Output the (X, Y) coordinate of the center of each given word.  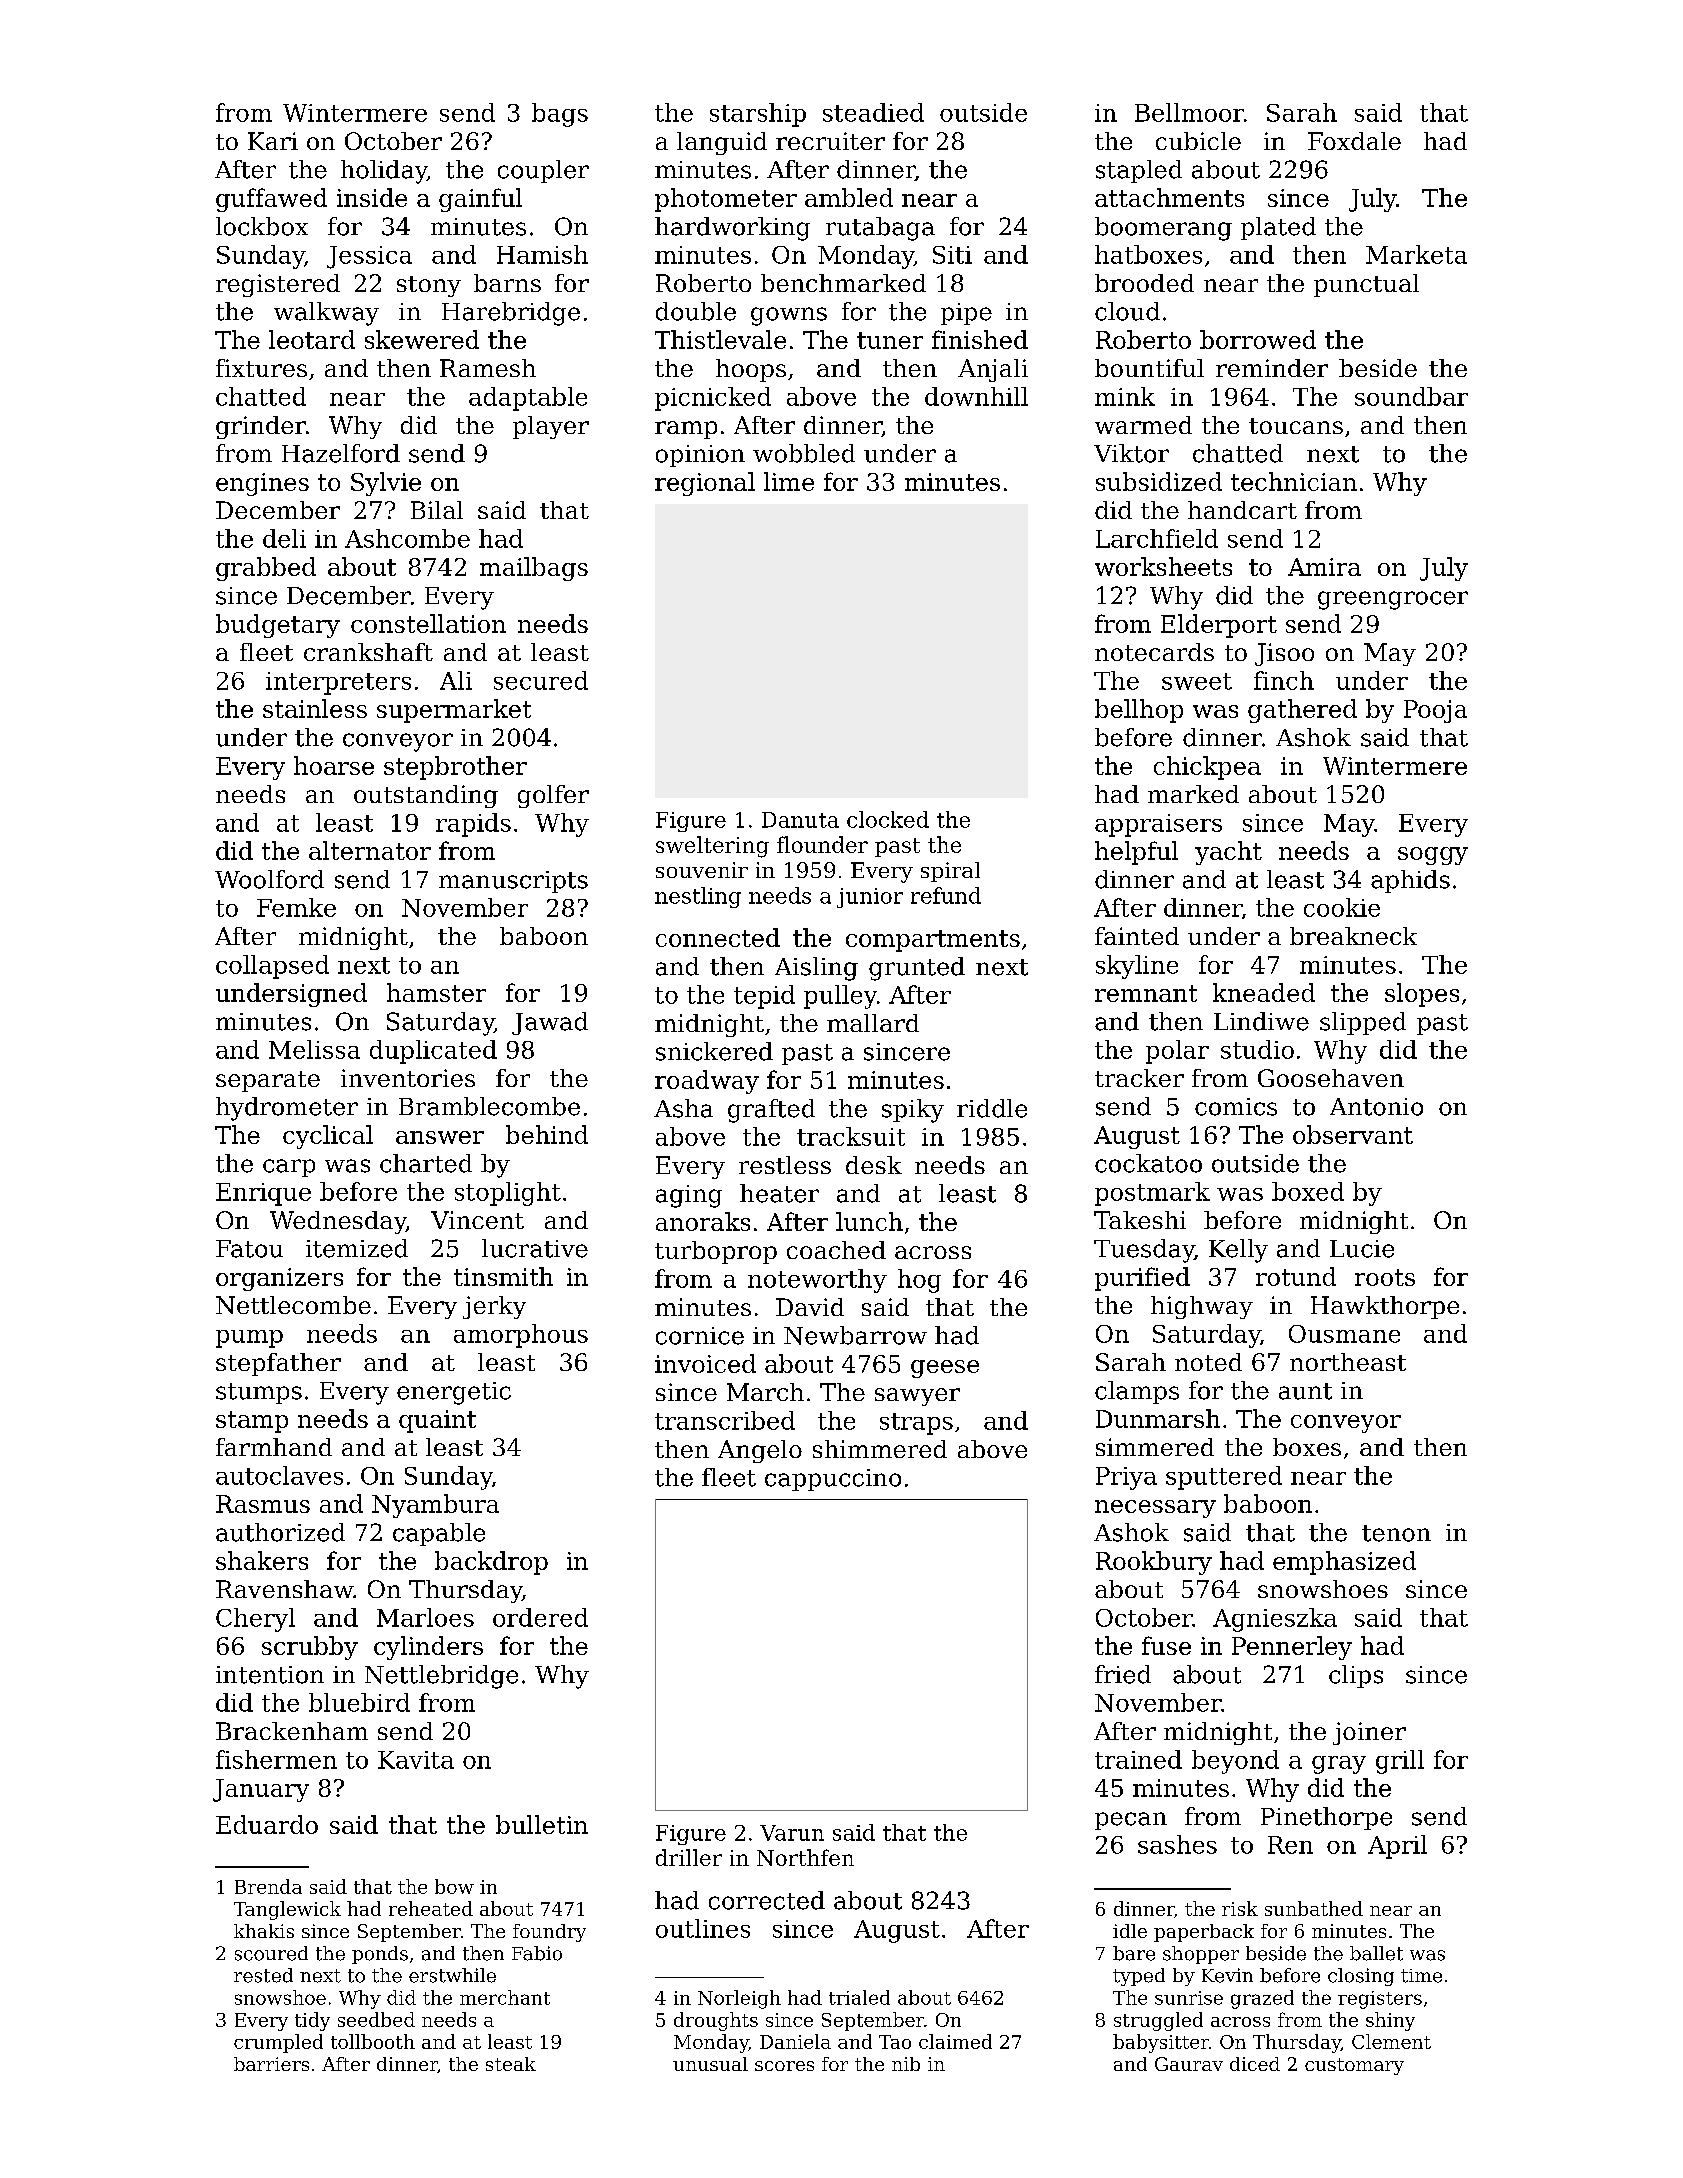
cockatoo (1148, 1163)
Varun (792, 1833)
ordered (540, 1617)
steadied (873, 112)
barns (507, 283)
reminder (1272, 368)
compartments (933, 941)
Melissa (314, 1049)
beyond (1235, 1762)
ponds (380, 1955)
